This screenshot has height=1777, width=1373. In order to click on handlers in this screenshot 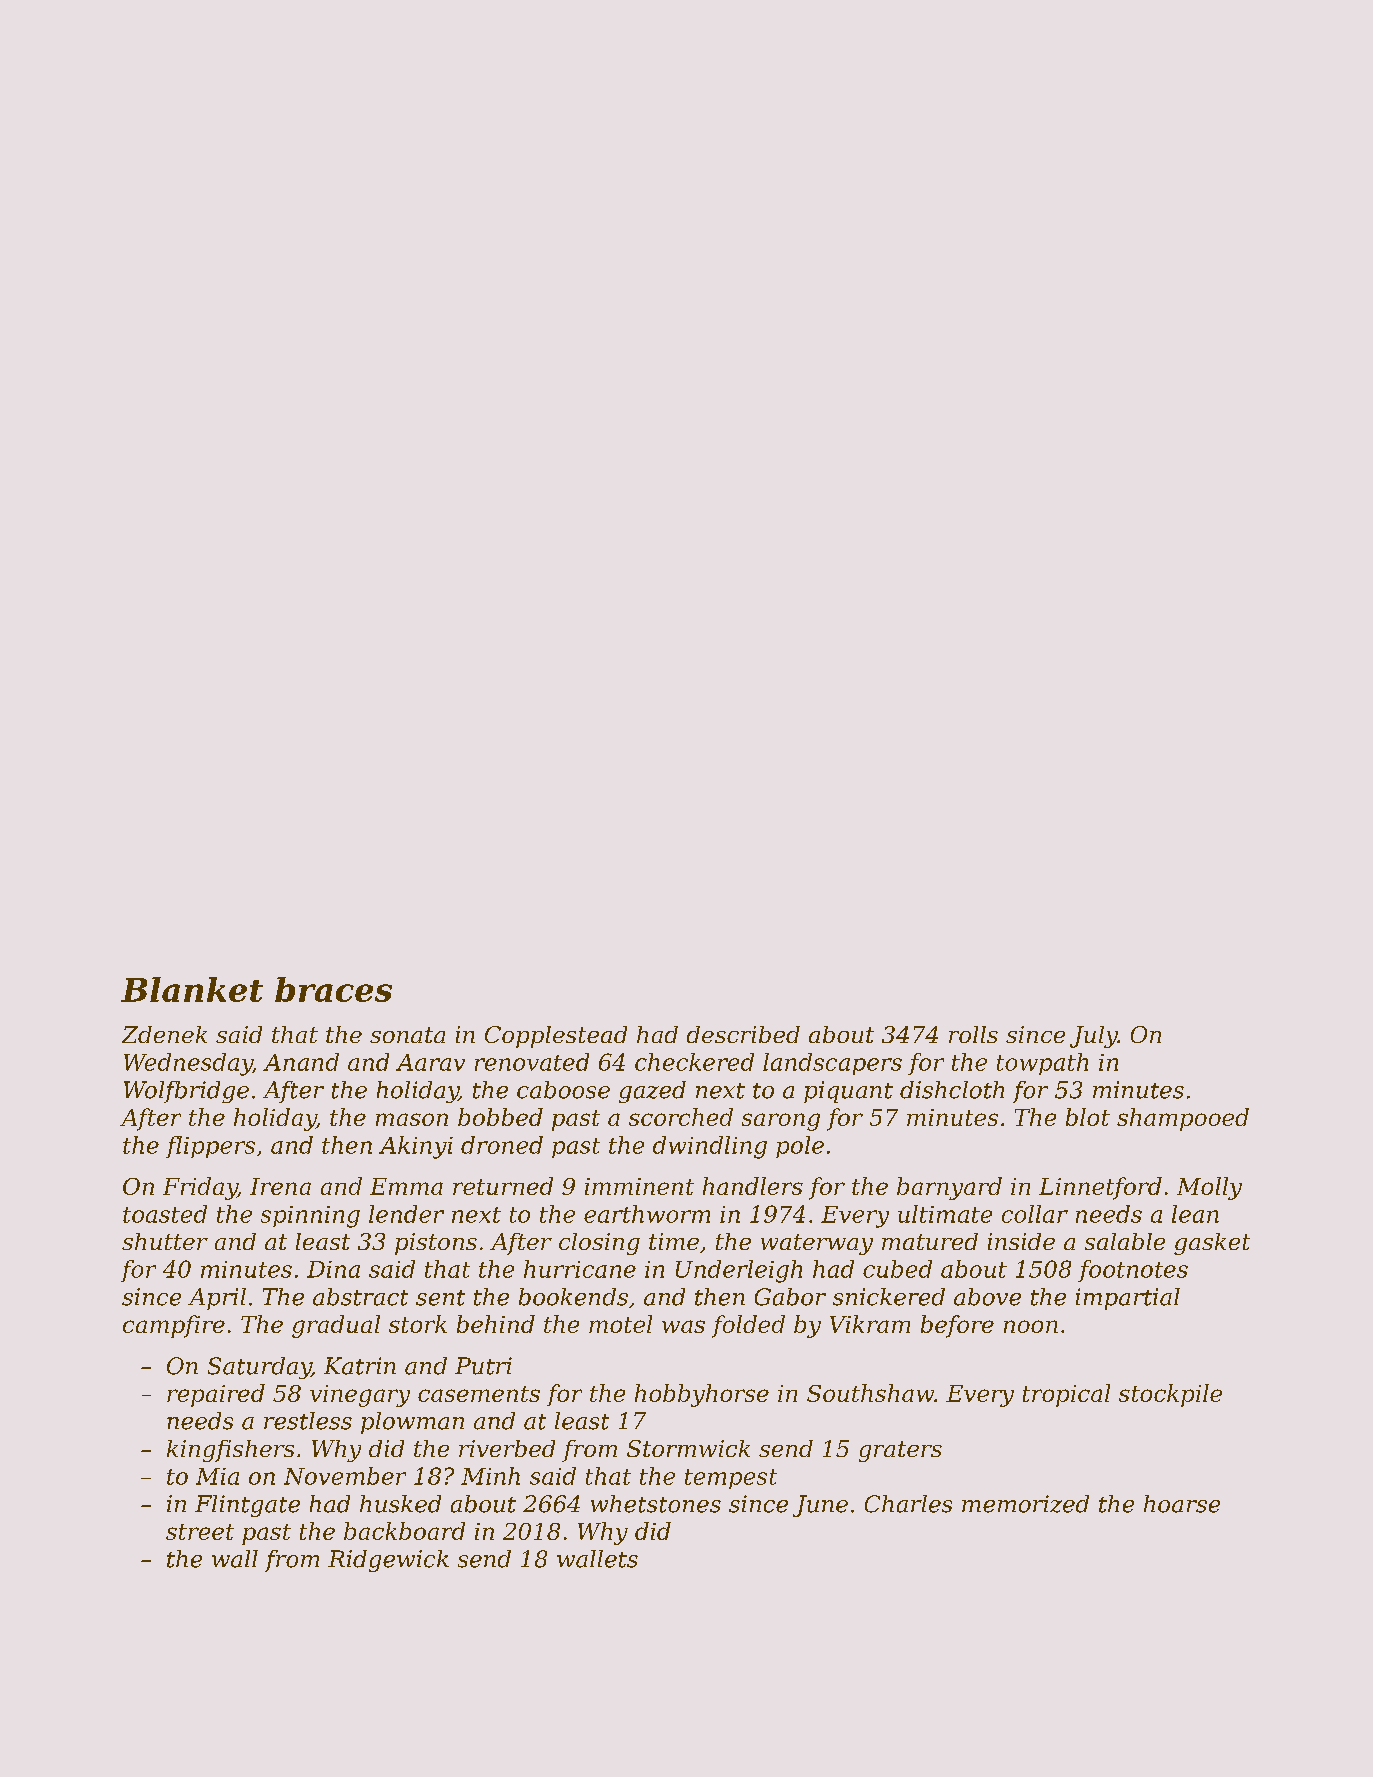, I will do `click(753, 1186)`.
